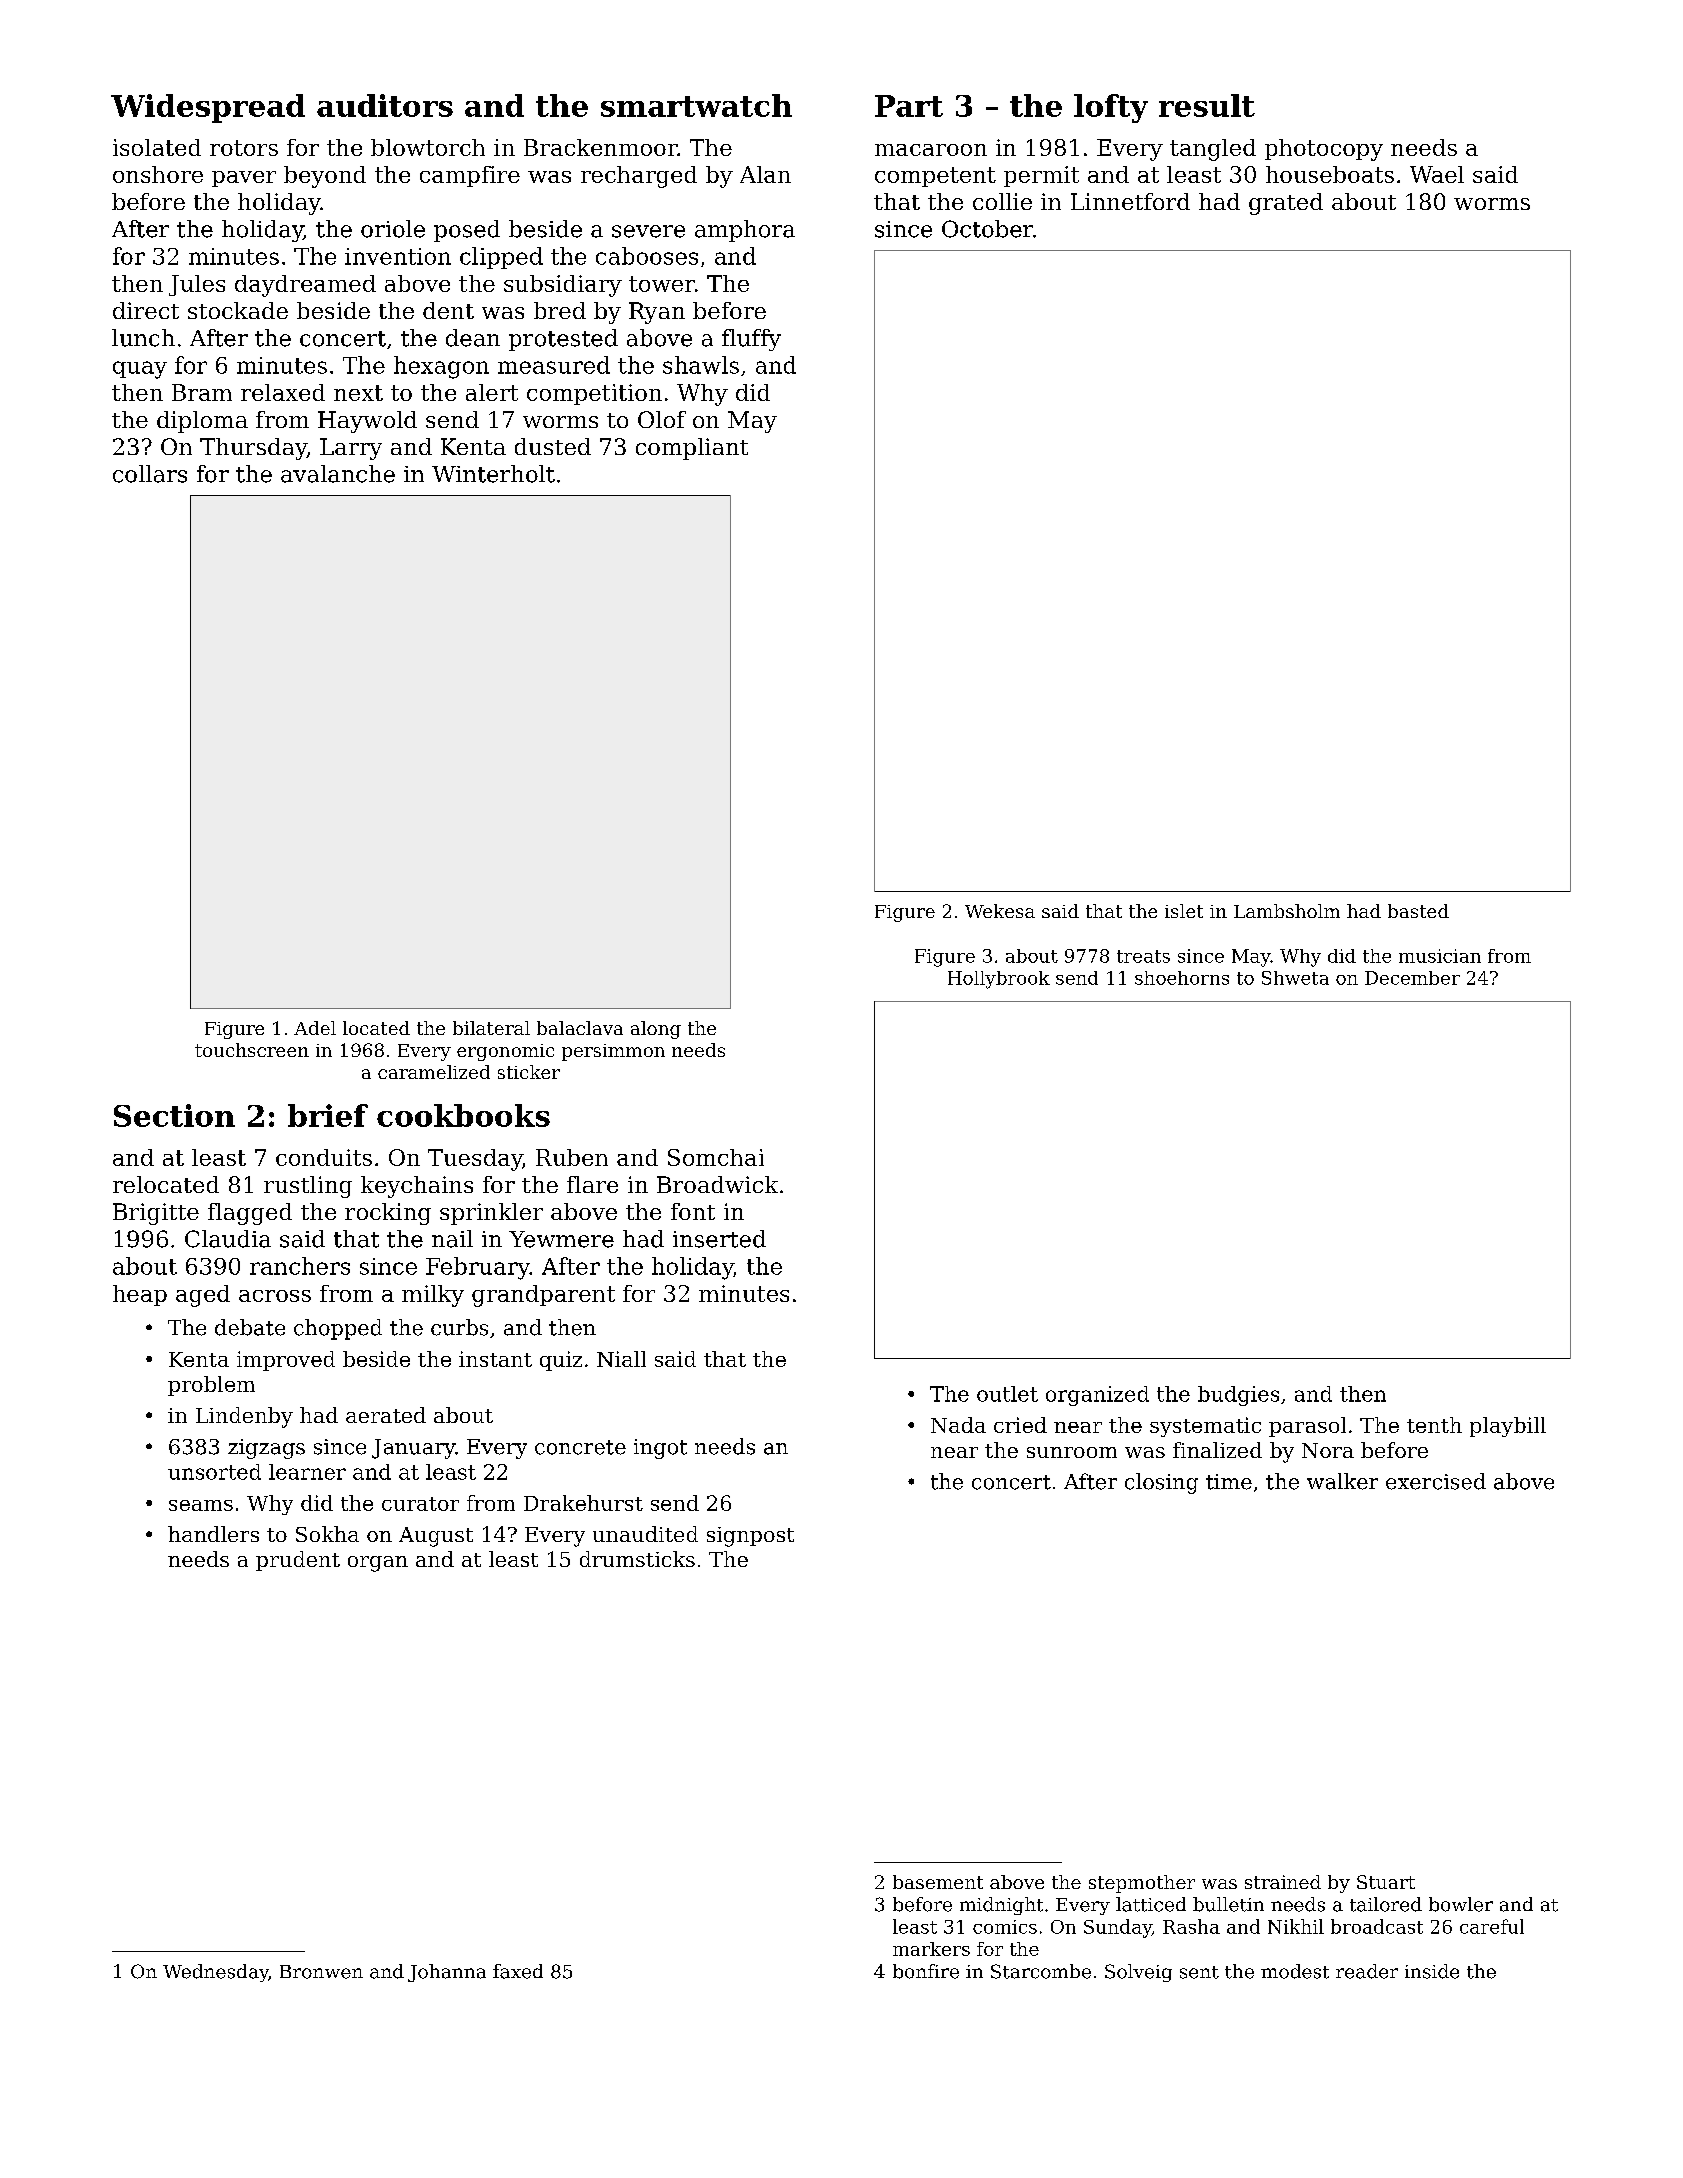  What do you see at coordinates (208, 108) in the screenshot?
I see `Widespread` at bounding box center [208, 108].
